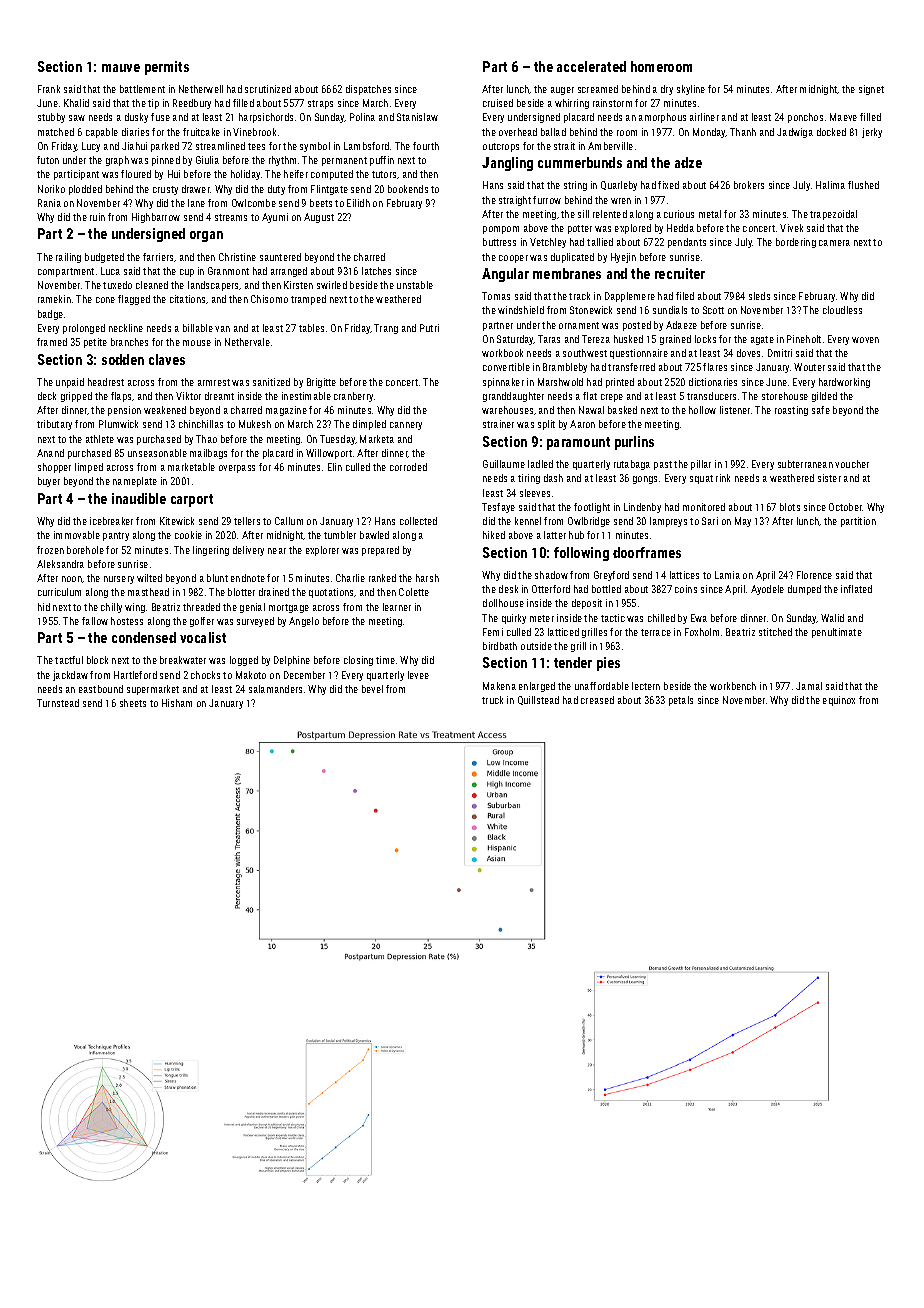 This page has width=924, height=1308. What do you see at coordinates (814, 575) in the page?
I see `Florence` at bounding box center [814, 575].
